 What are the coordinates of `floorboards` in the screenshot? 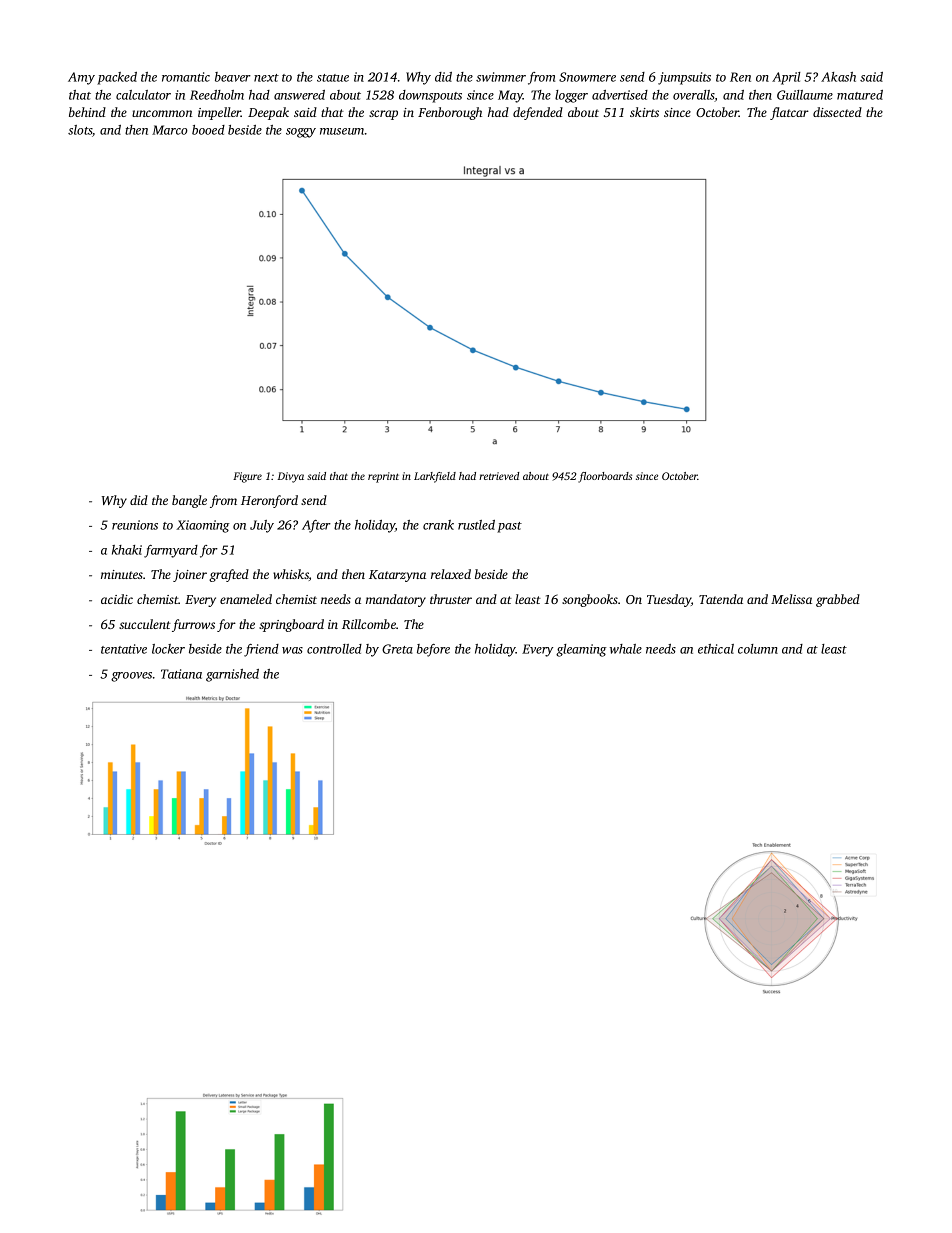 It's located at (605, 477).
